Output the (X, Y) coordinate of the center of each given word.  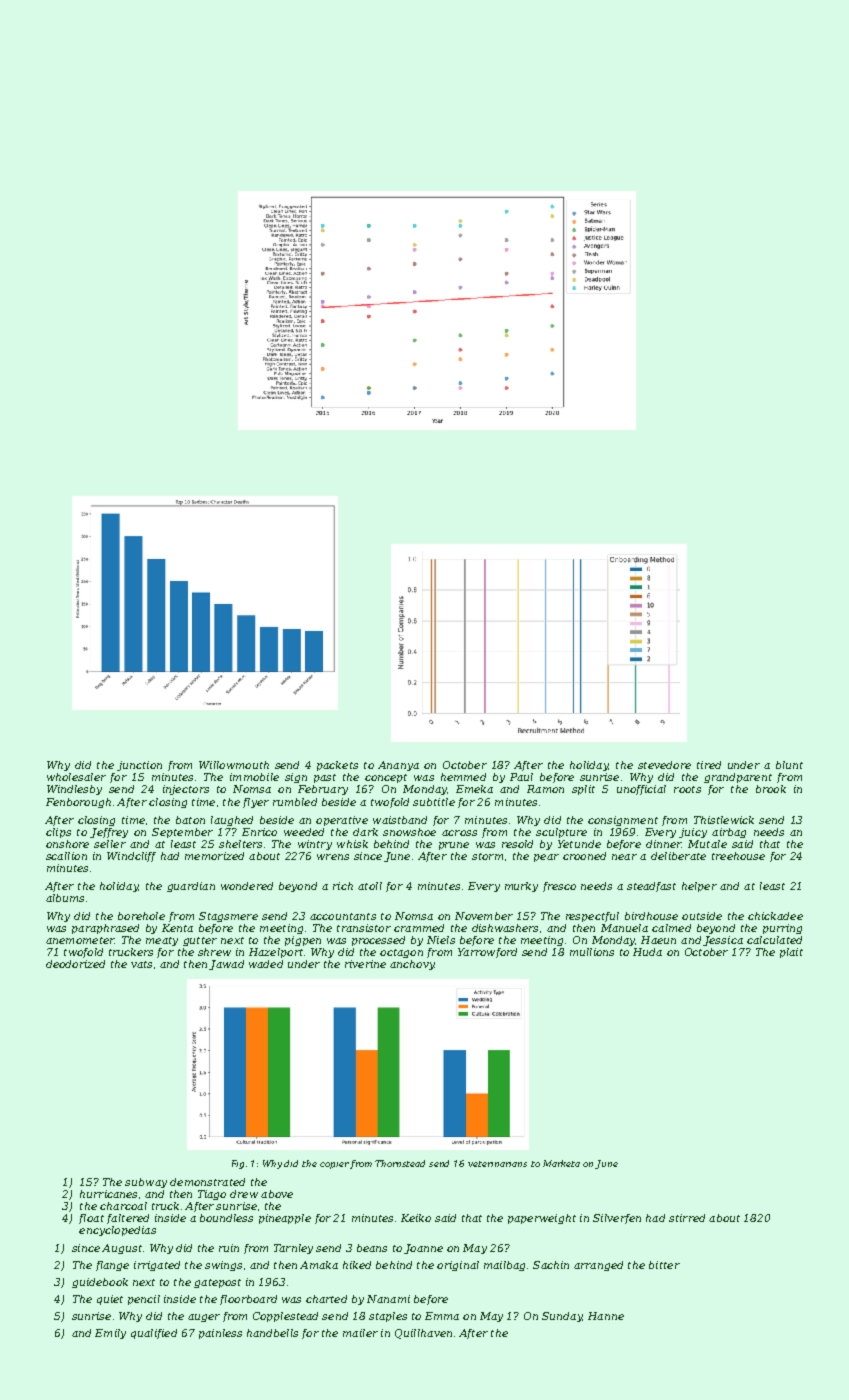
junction (139, 766)
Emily (110, 1334)
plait (791, 953)
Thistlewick (724, 820)
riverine (365, 964)
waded (266, 964)
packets (337, 766)
